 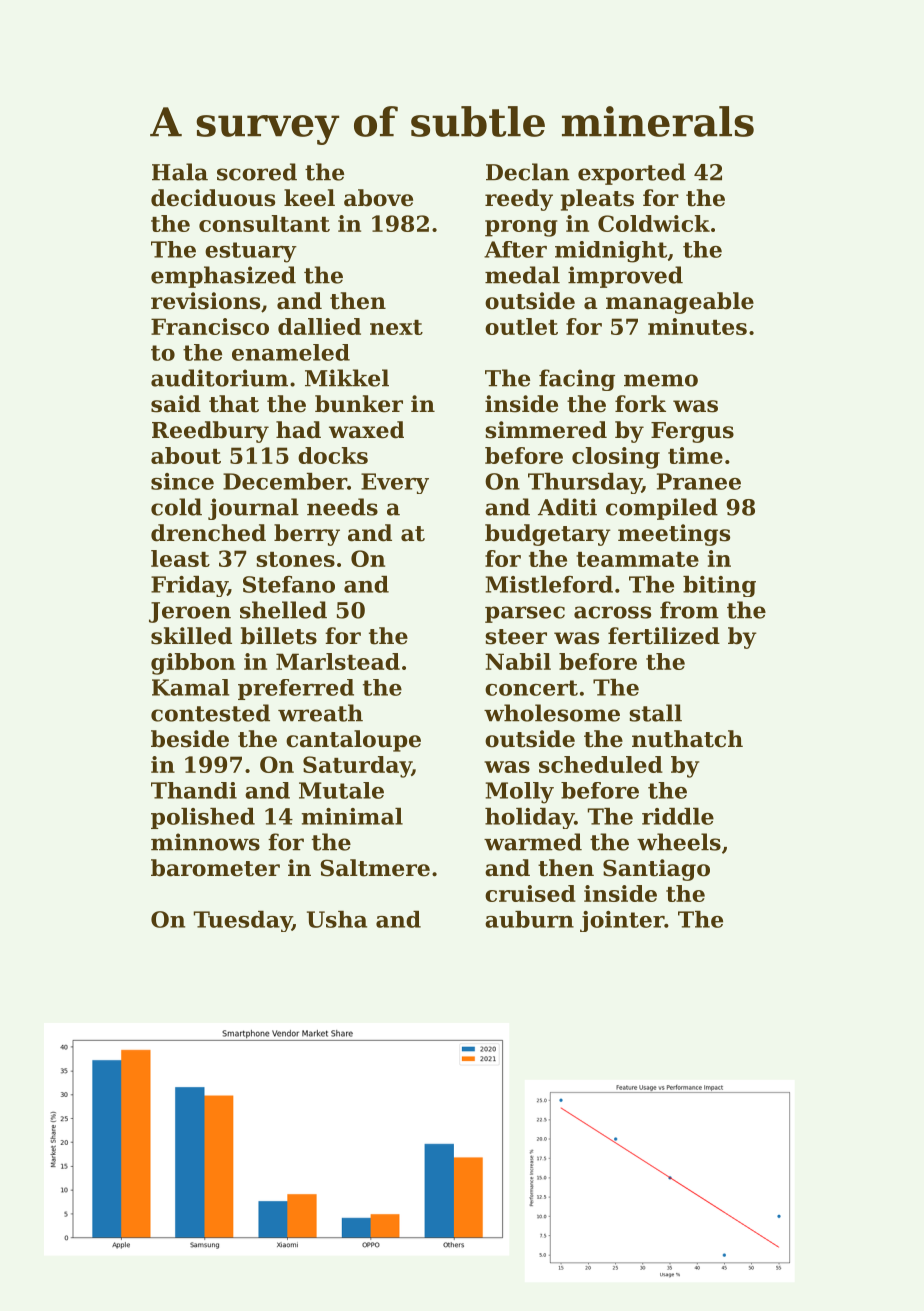 What do you see at coordinates (251, 252) in the document?
I see `estuary` at bounding box center [251, 252].
